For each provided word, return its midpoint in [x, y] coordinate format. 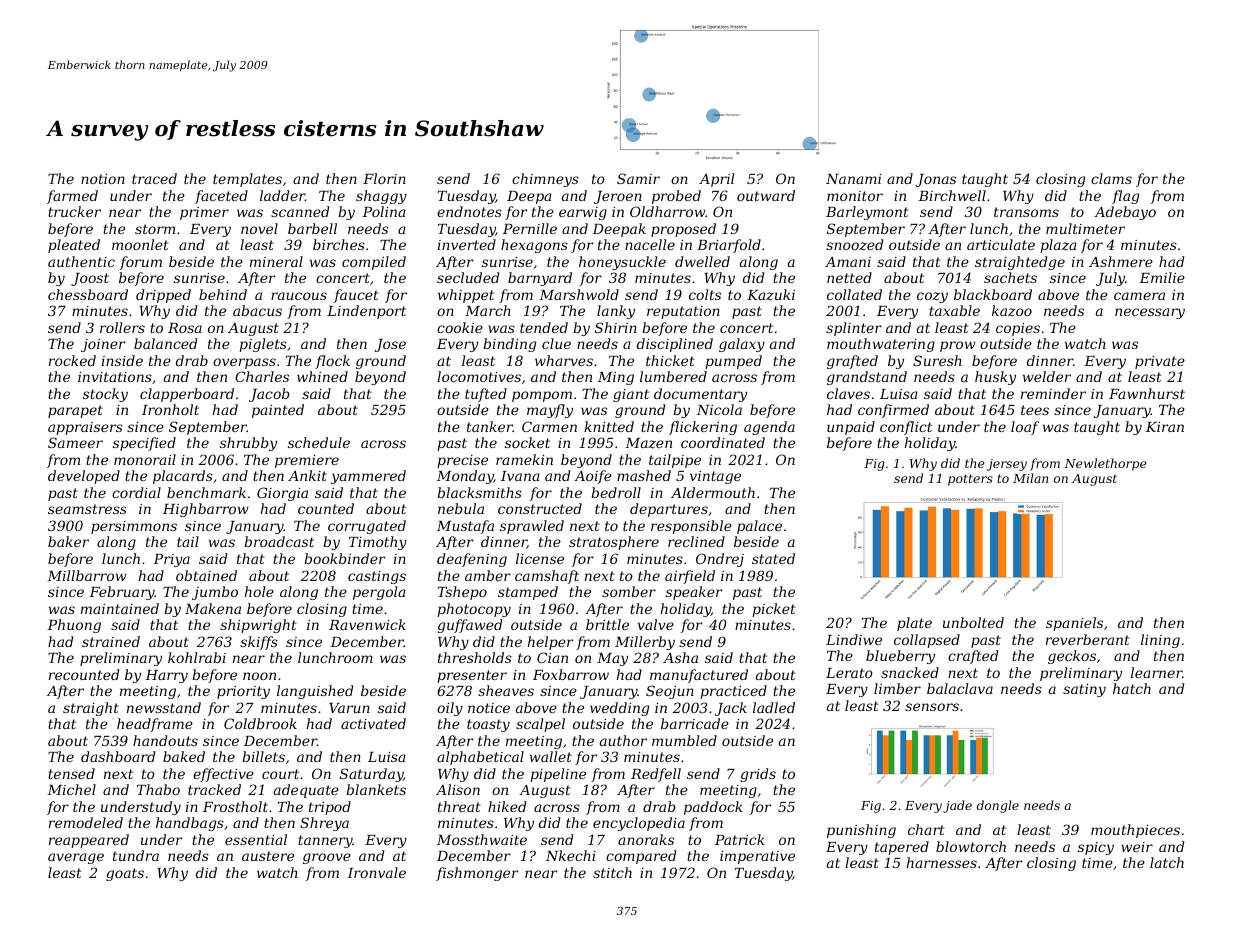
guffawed [469, 626]
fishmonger [477, 874]
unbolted [973, 622]
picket [774, 610]
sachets [1010, 277]
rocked [72, 360]
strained [111, 641]
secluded [468, 277]
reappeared [89, 841]
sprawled [532, 527]
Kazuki [771, 295]
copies [1018, 329]
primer [204, 213]
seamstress [87, 509]
